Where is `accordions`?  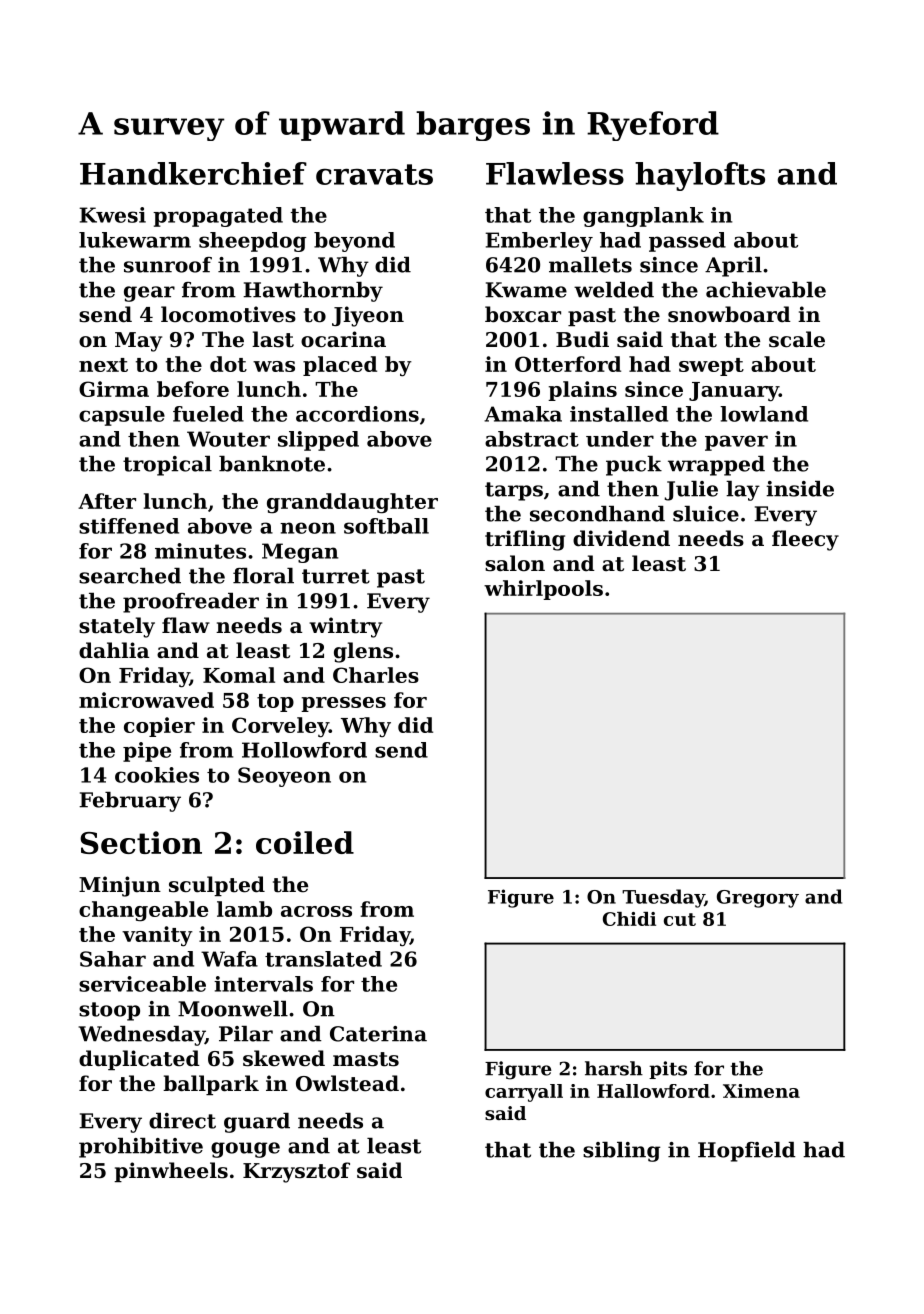
accordions is located at coordinates (357, 414).
